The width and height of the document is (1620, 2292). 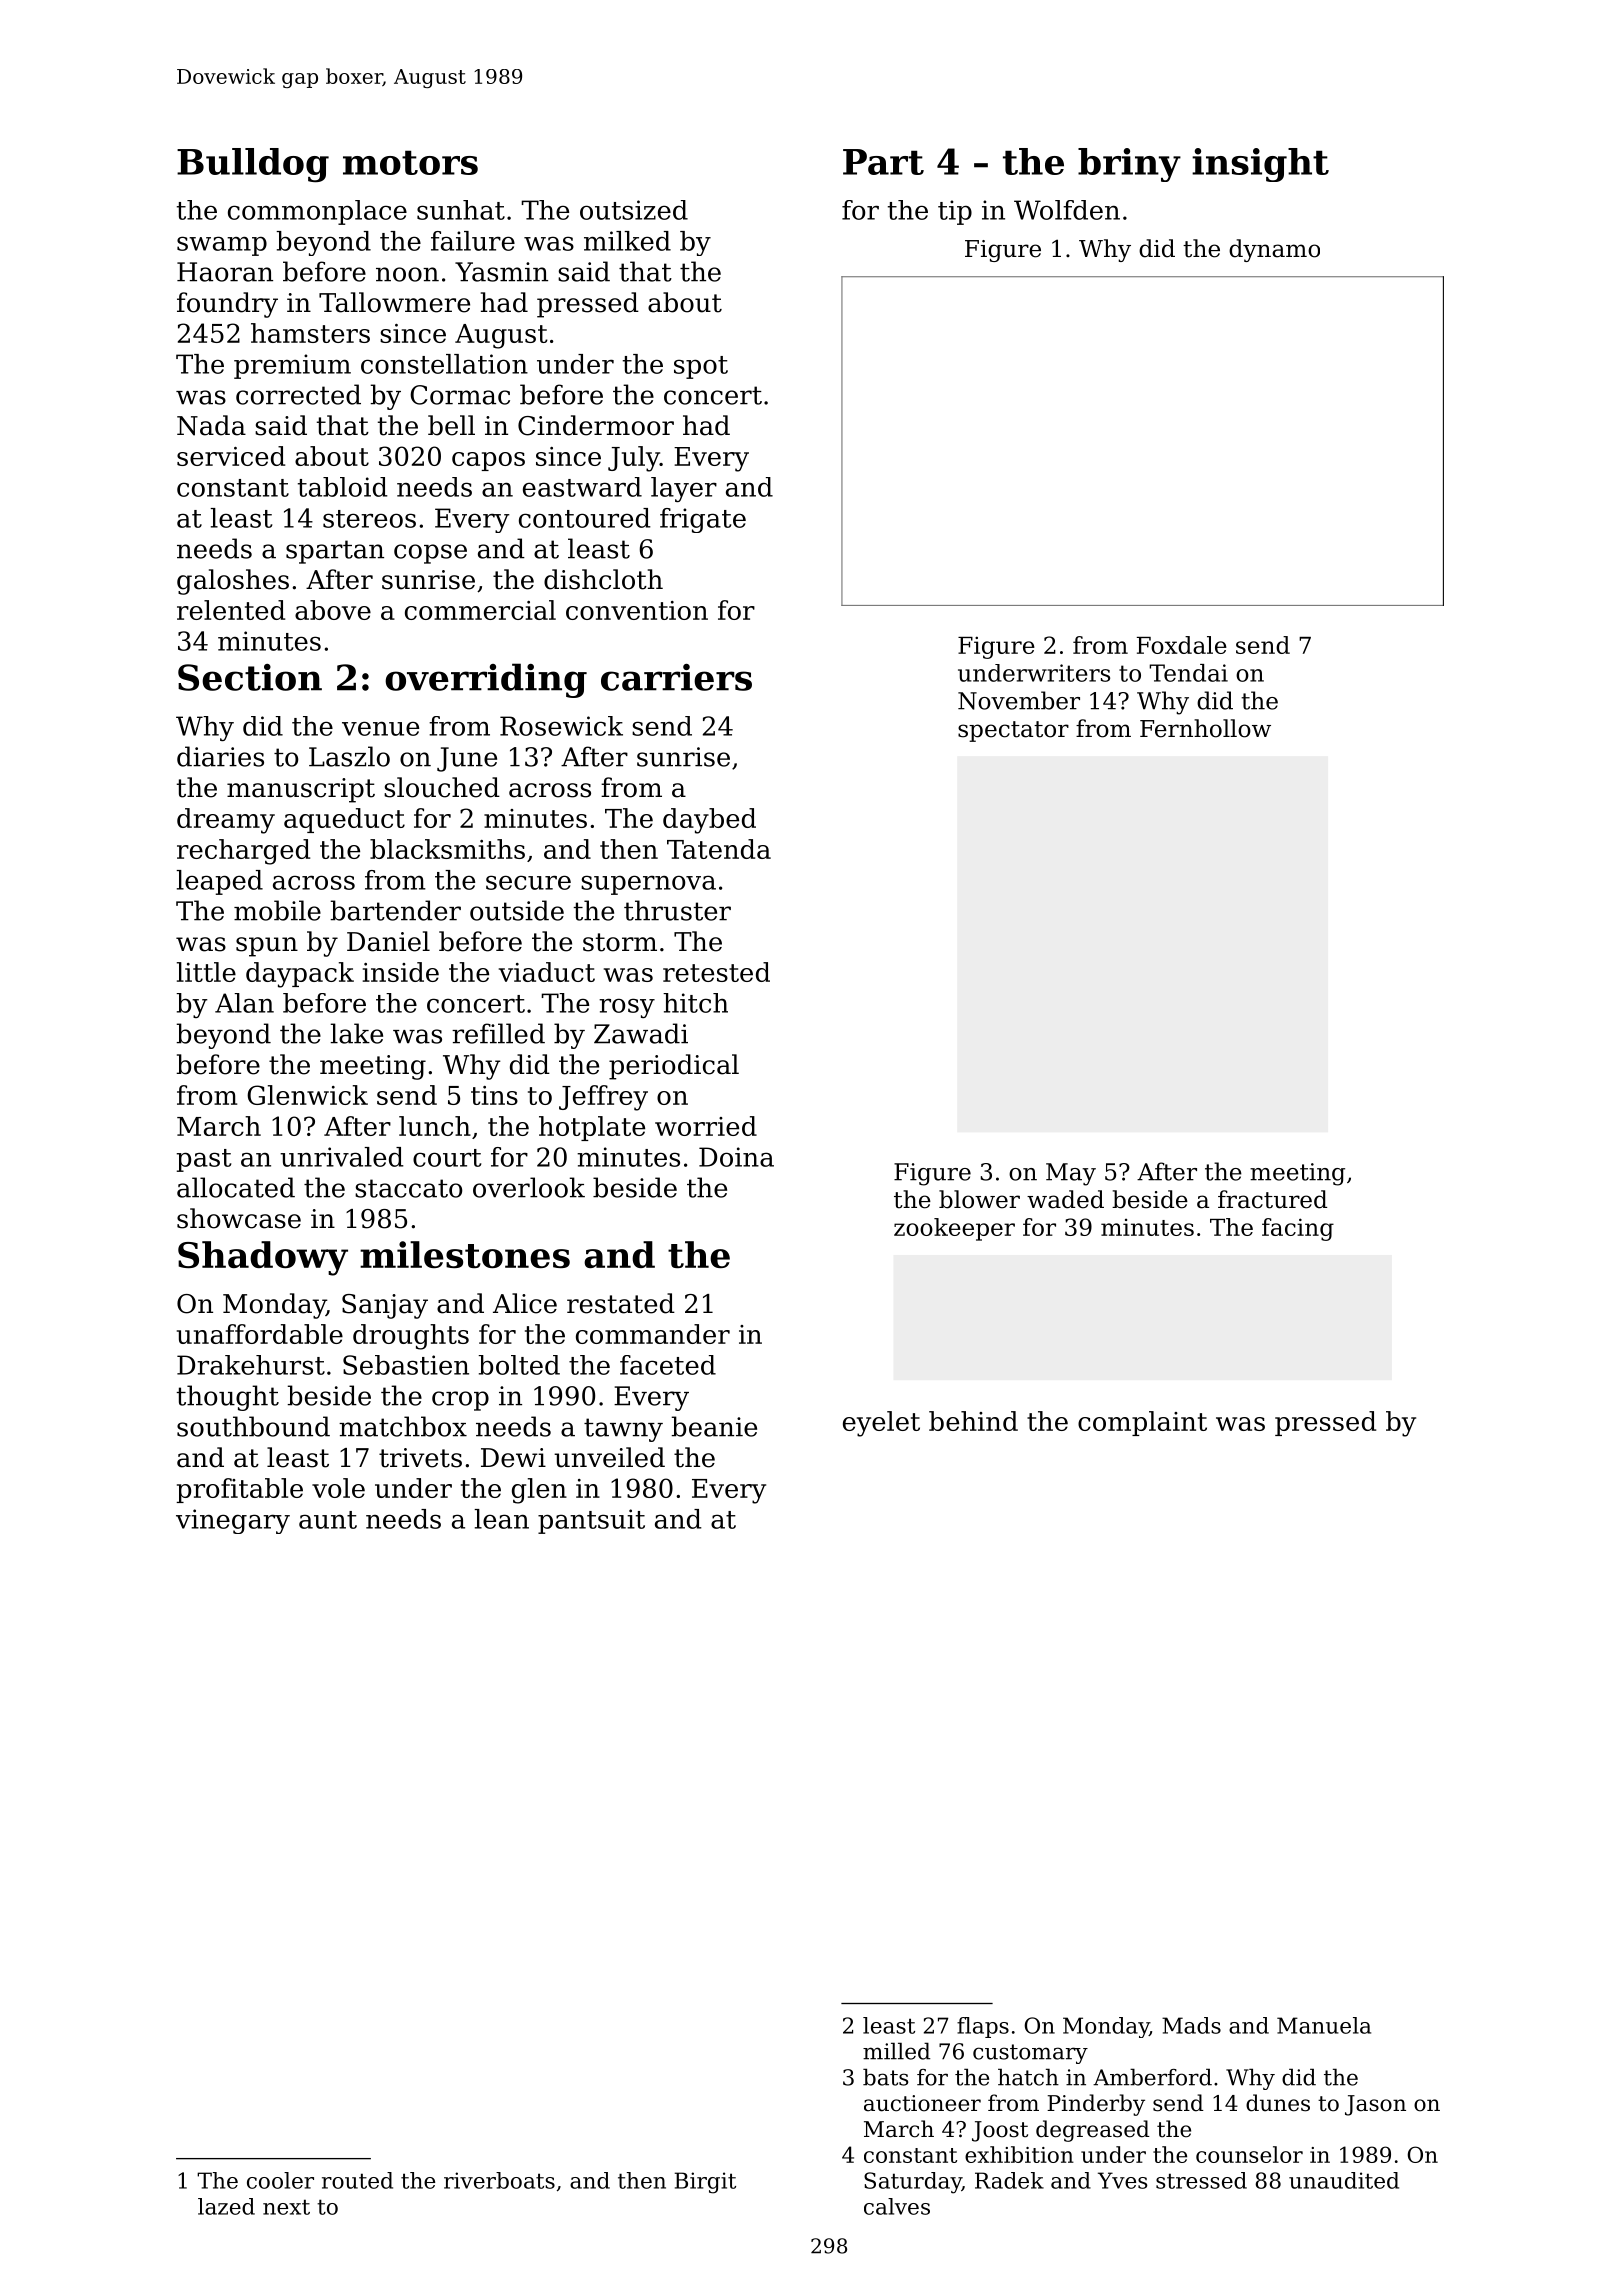 What do you see at coordinates (499, 2180) in the document?
I see `riverboats` at bounding box center [499, 2180].
